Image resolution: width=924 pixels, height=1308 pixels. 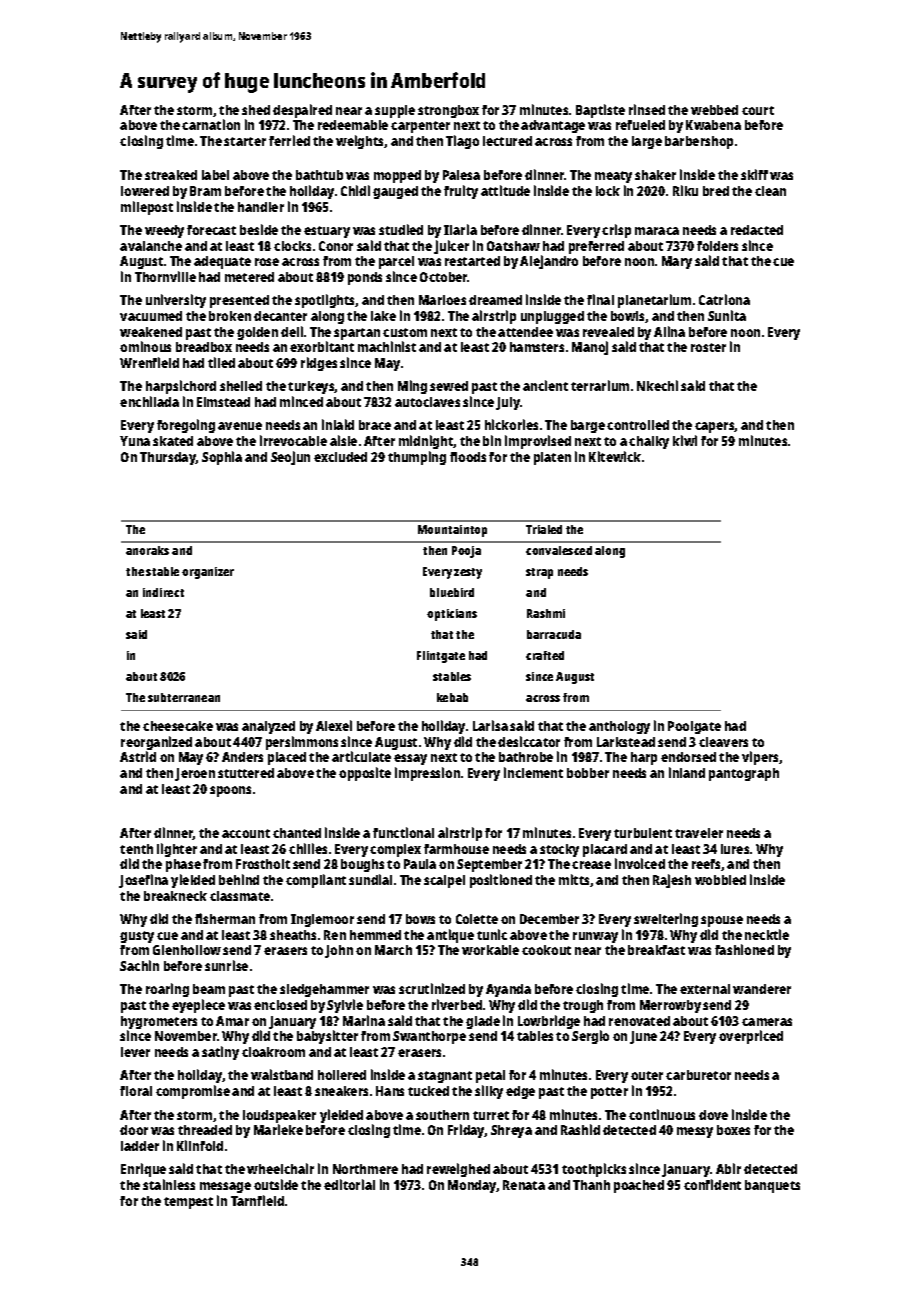 What do you see at coordinates (552, 458) in the screenshot?
I see `platen` at bounding box center [552, 458].
